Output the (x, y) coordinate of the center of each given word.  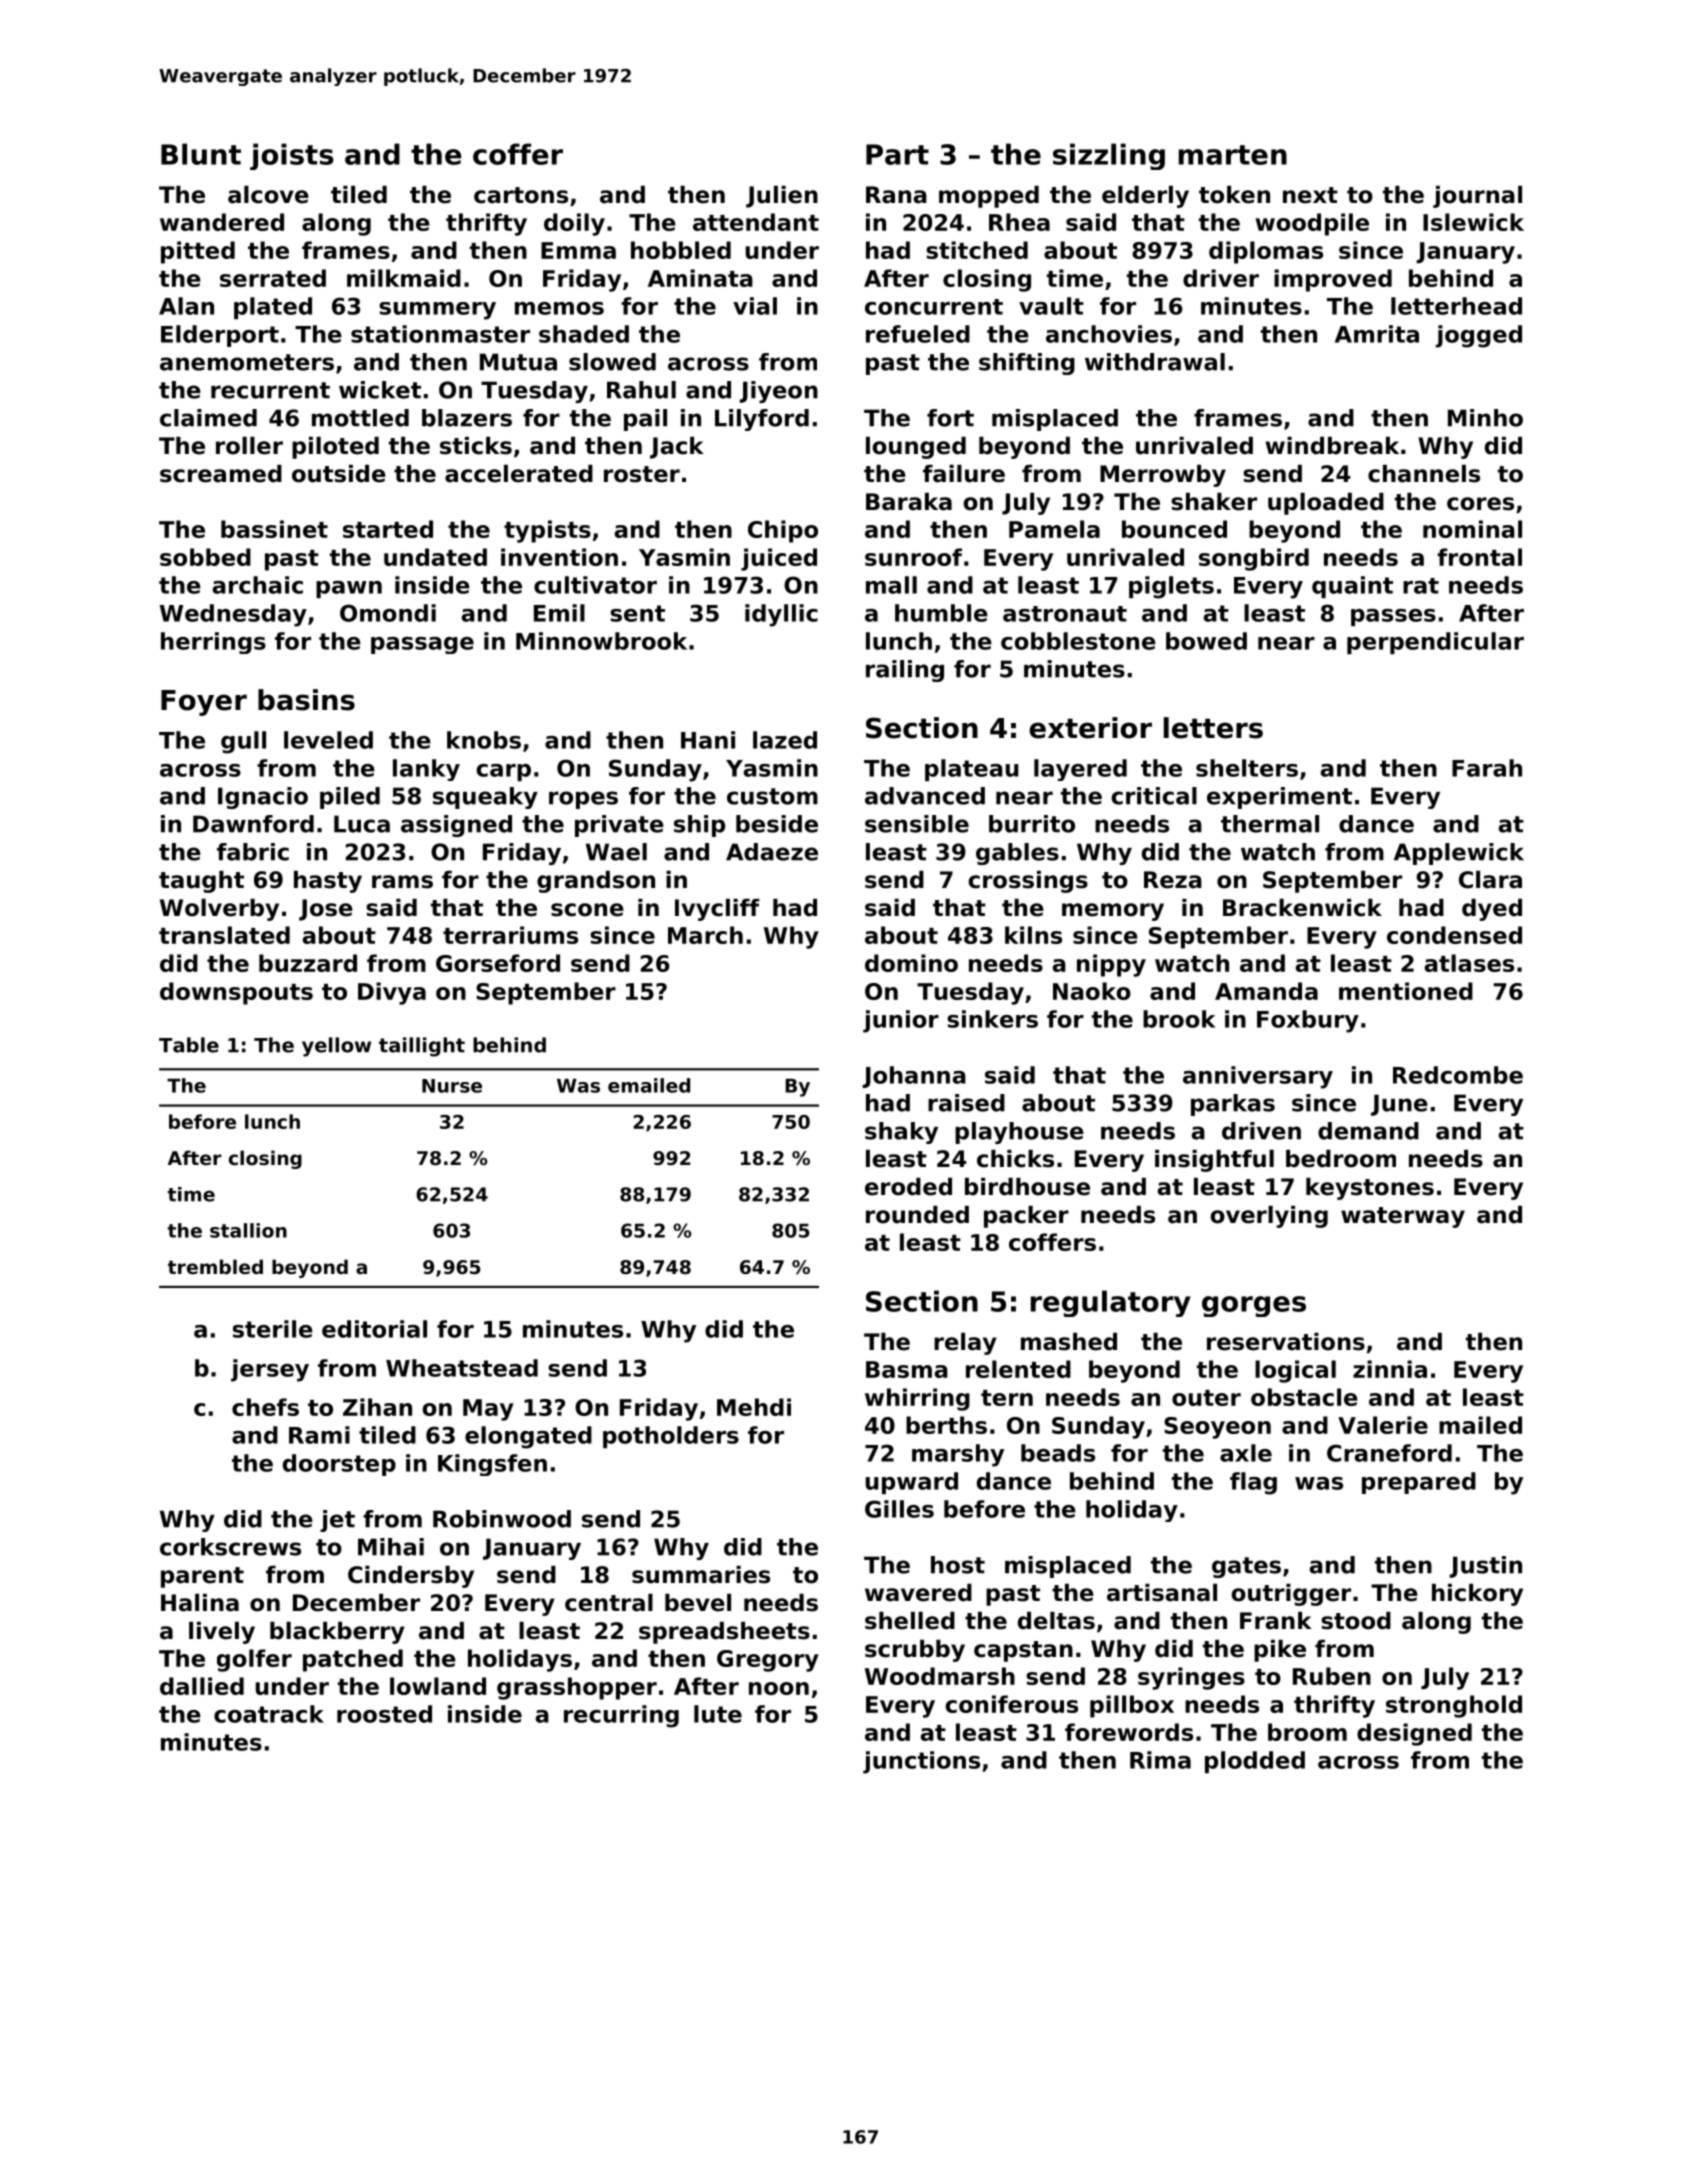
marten (1233, 155)
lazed (785, 740)
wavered (918, 1593)
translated (224, 935)
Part (897, 154)
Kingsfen (492, 1465)
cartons (521, 195)
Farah (1487, 768)
